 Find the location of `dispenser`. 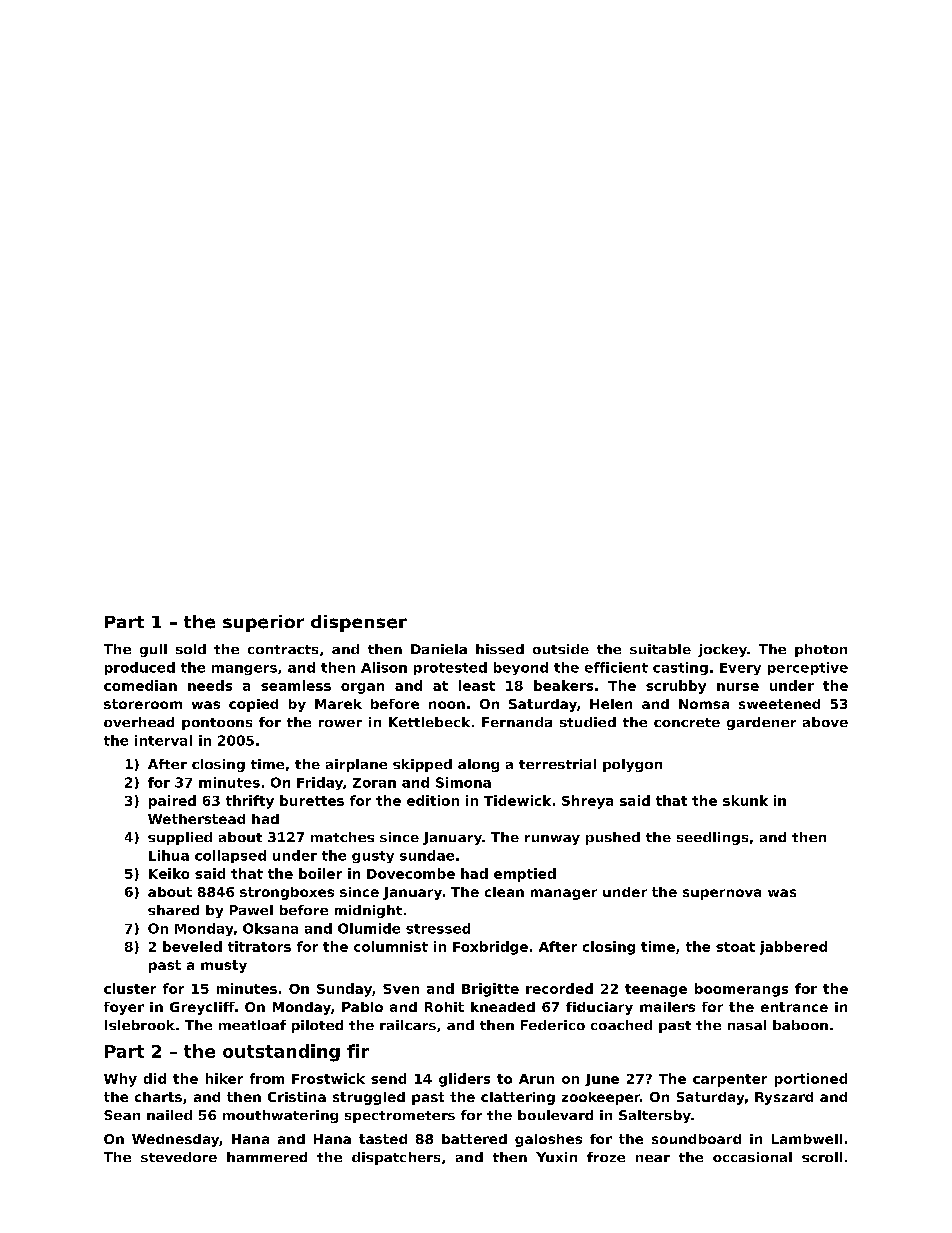

dispenser is located at coordinates (359, 623).
